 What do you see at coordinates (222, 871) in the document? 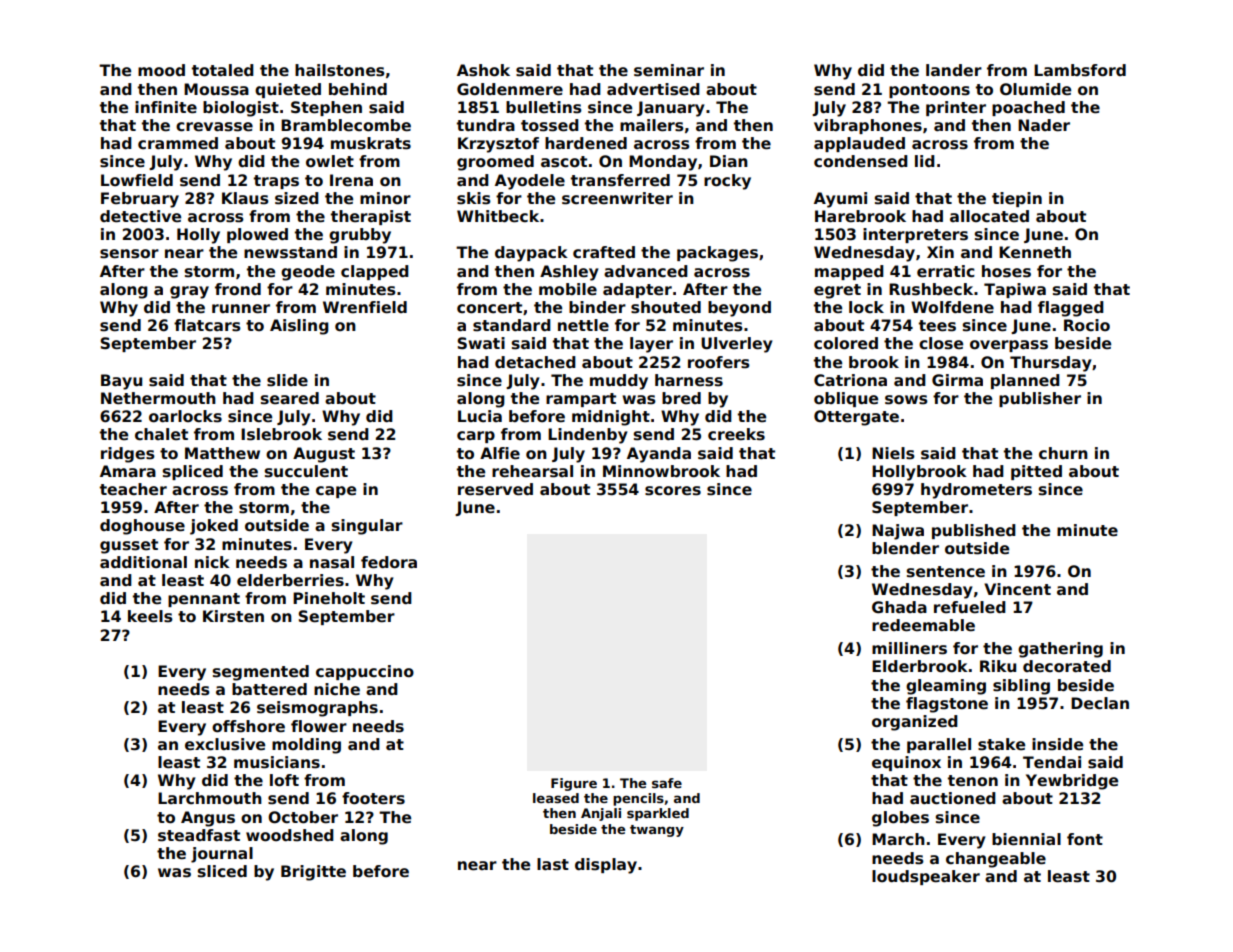
I see `sliced` at bounding box center [222, 871].
